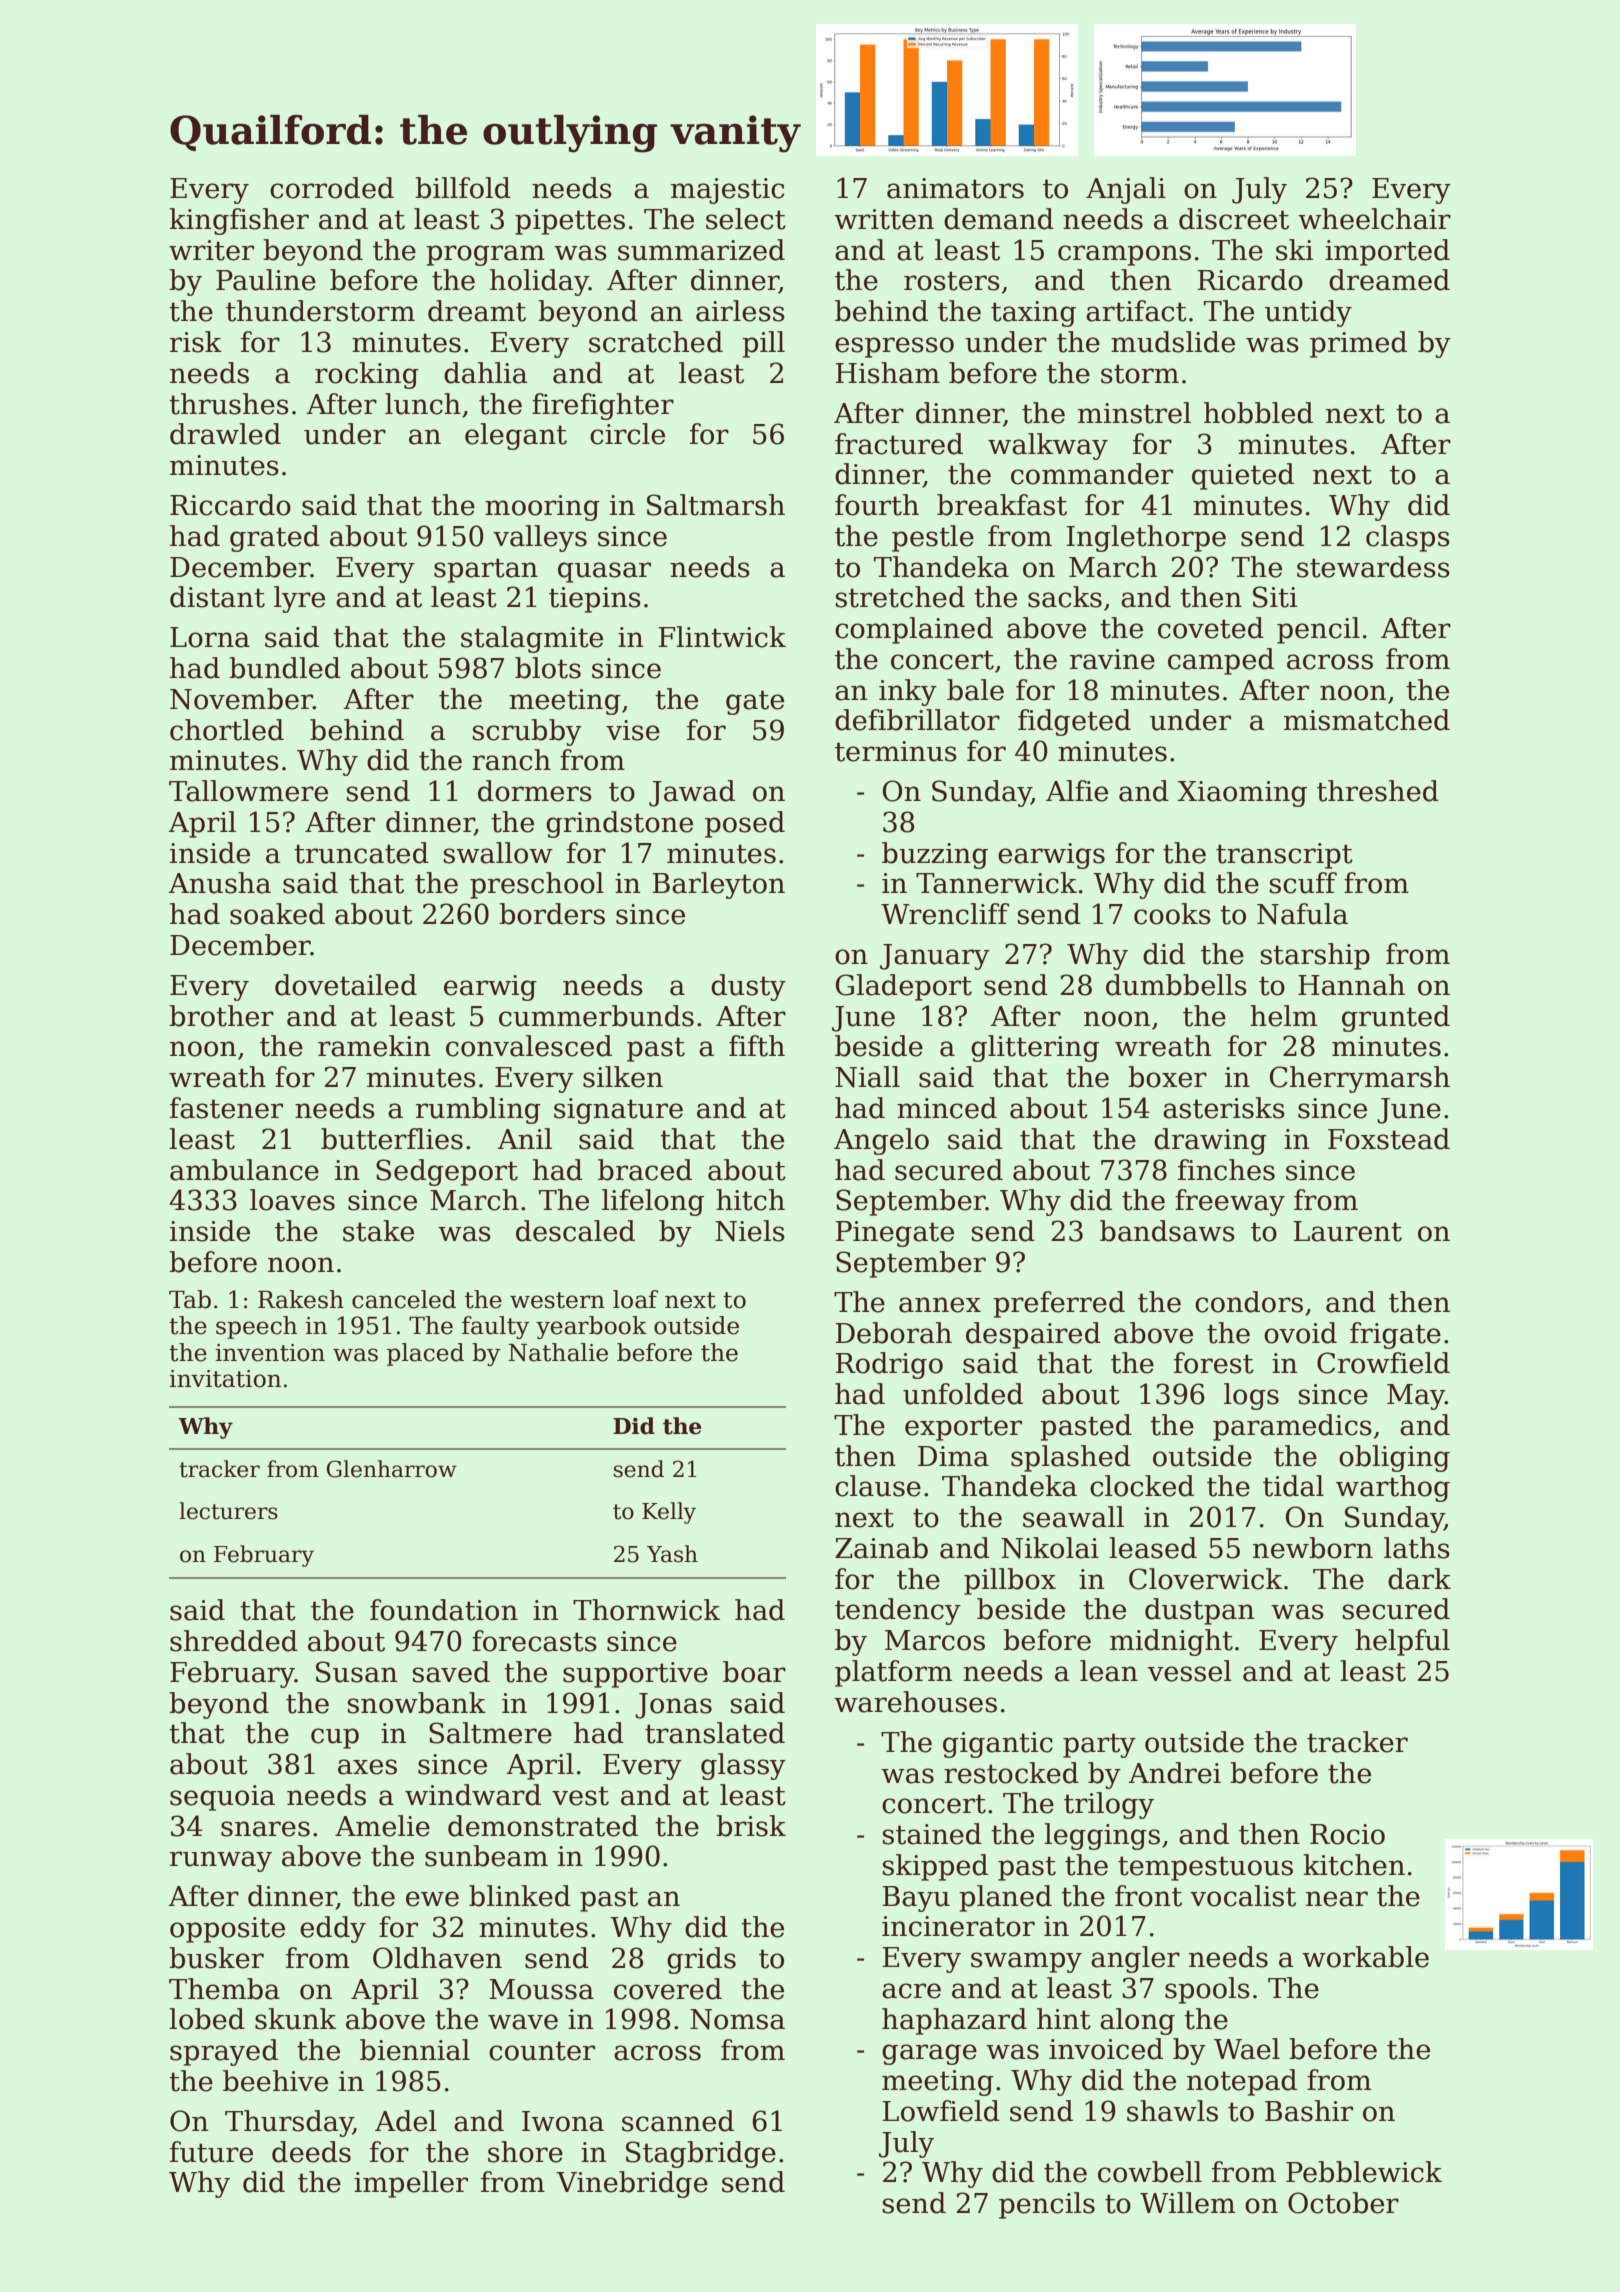 The width and height of the document is (1620, 2292). Describe the element at coordinates (221, 1016) in the document. I see `brother` at that location.
